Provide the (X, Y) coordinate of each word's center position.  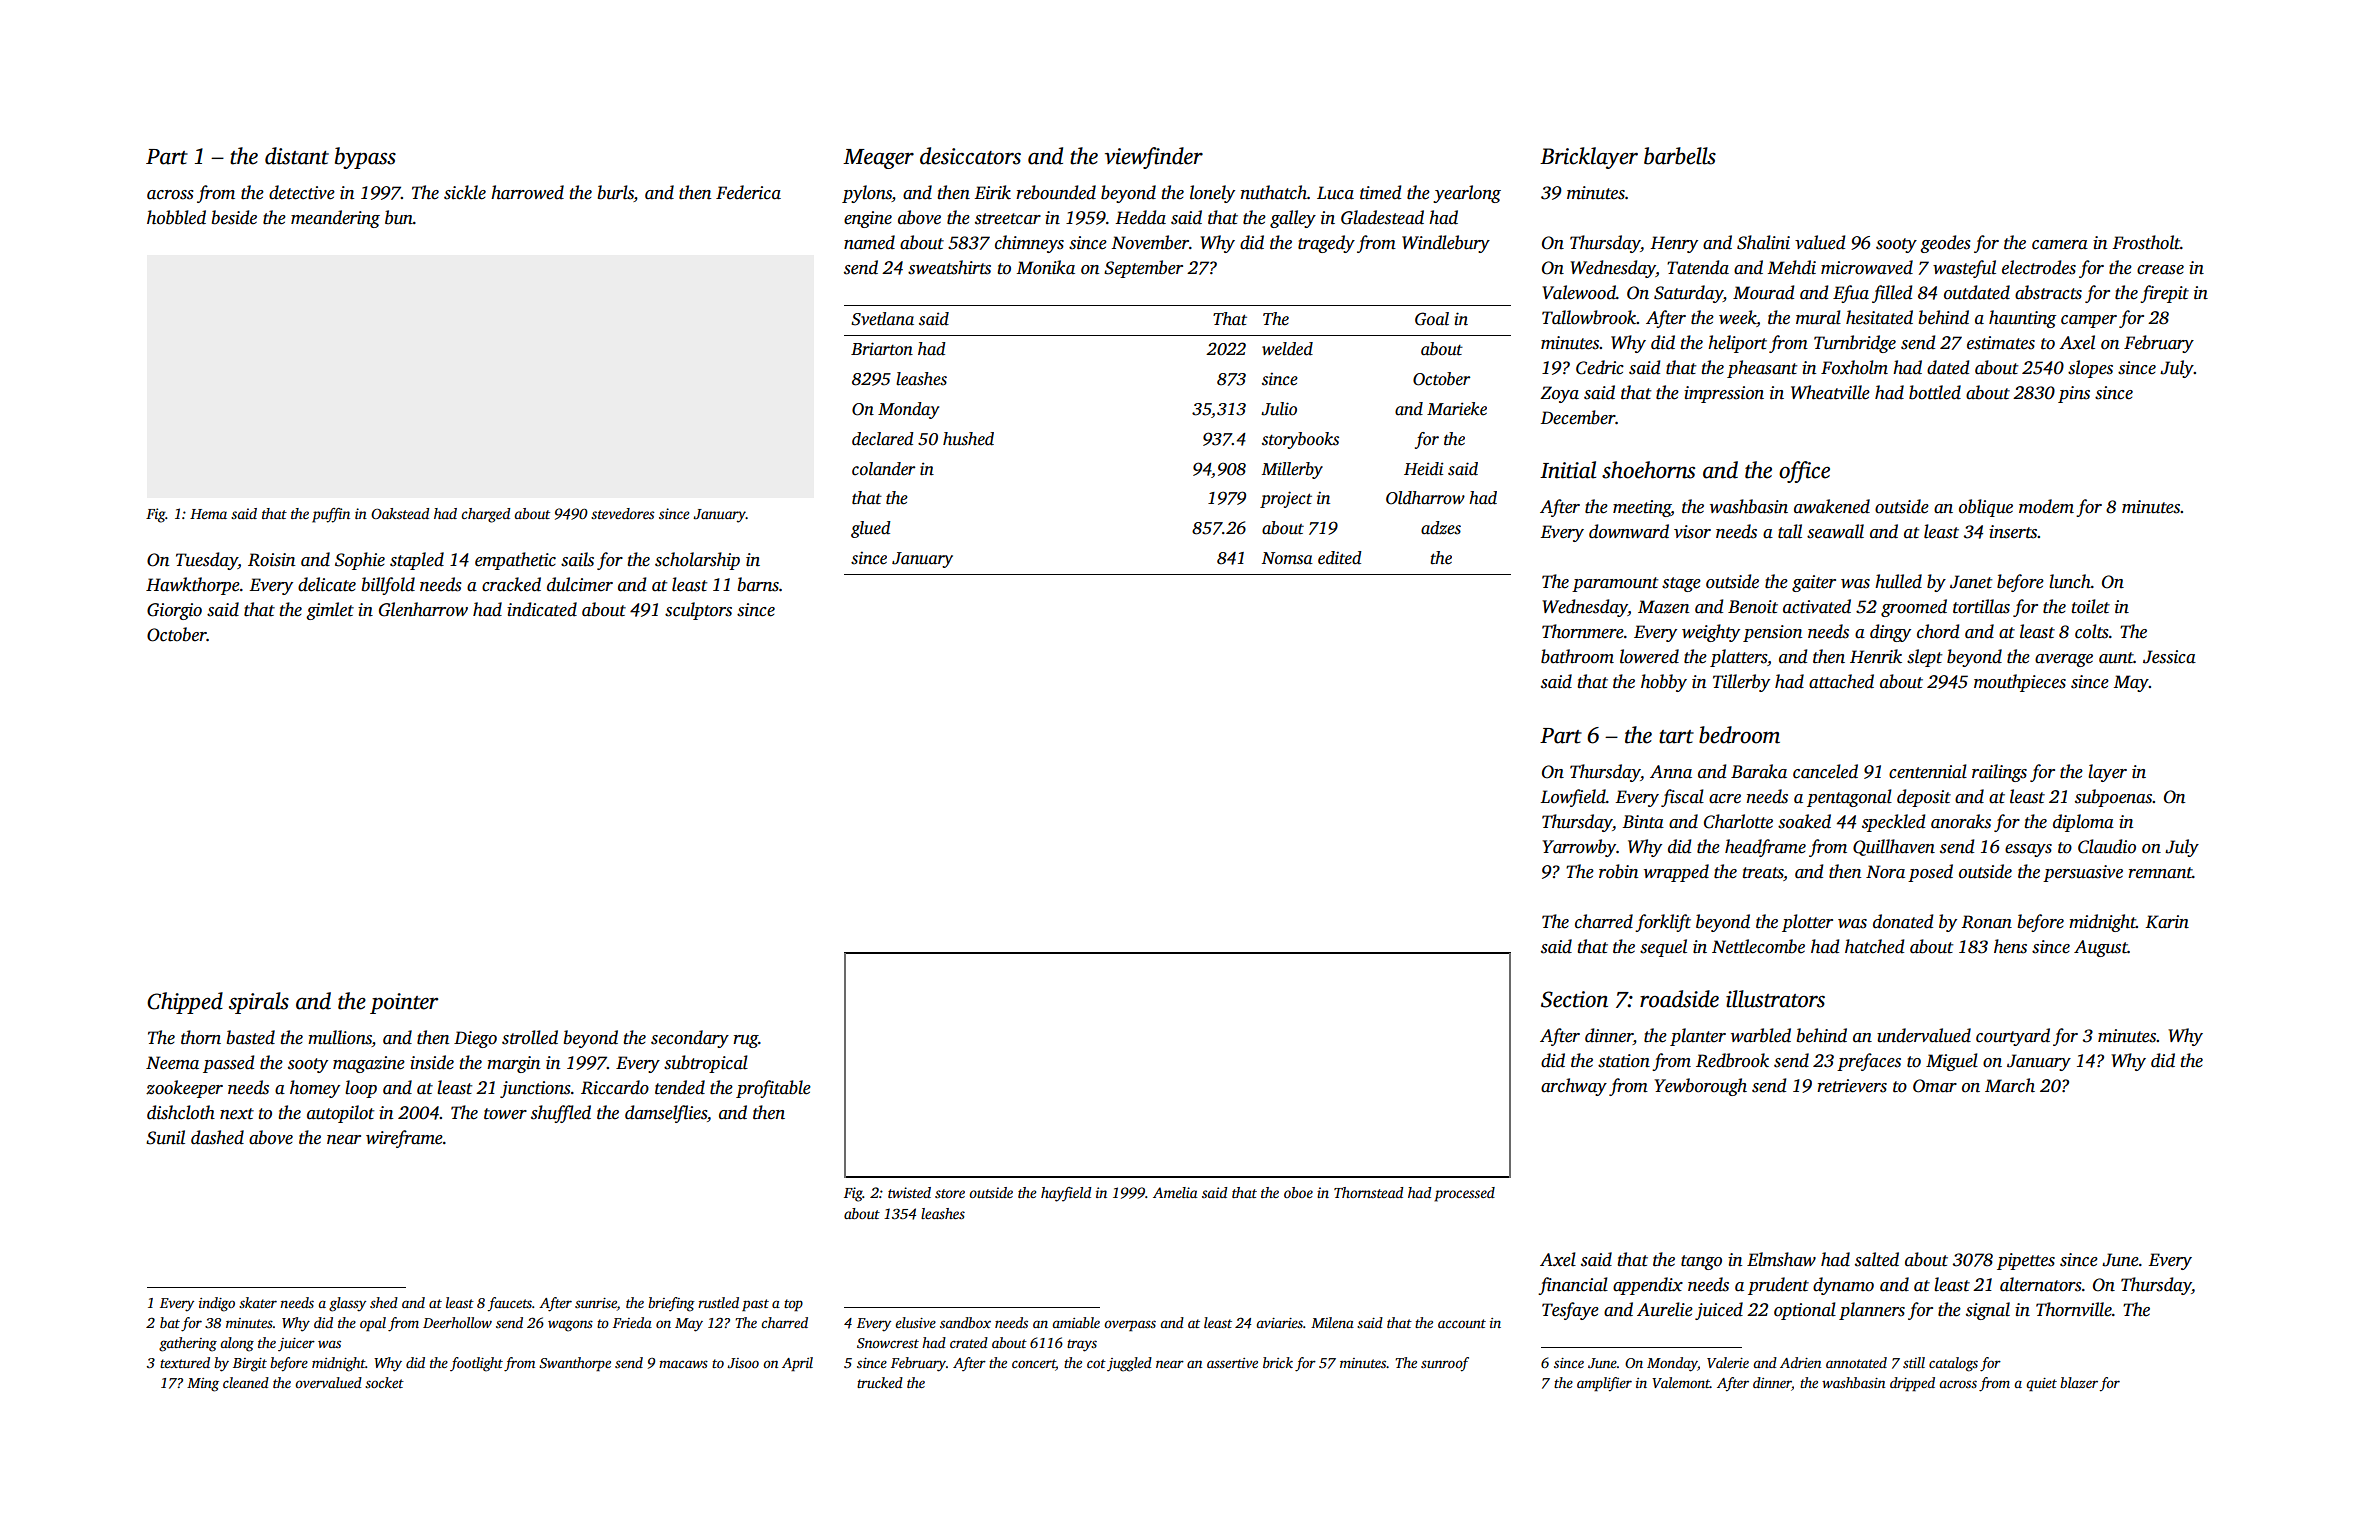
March (2010, 1085)
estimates (2001, 343)
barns (758, 584)
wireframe (404, 1139)
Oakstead (400, 513)
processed (1464, 1194)
